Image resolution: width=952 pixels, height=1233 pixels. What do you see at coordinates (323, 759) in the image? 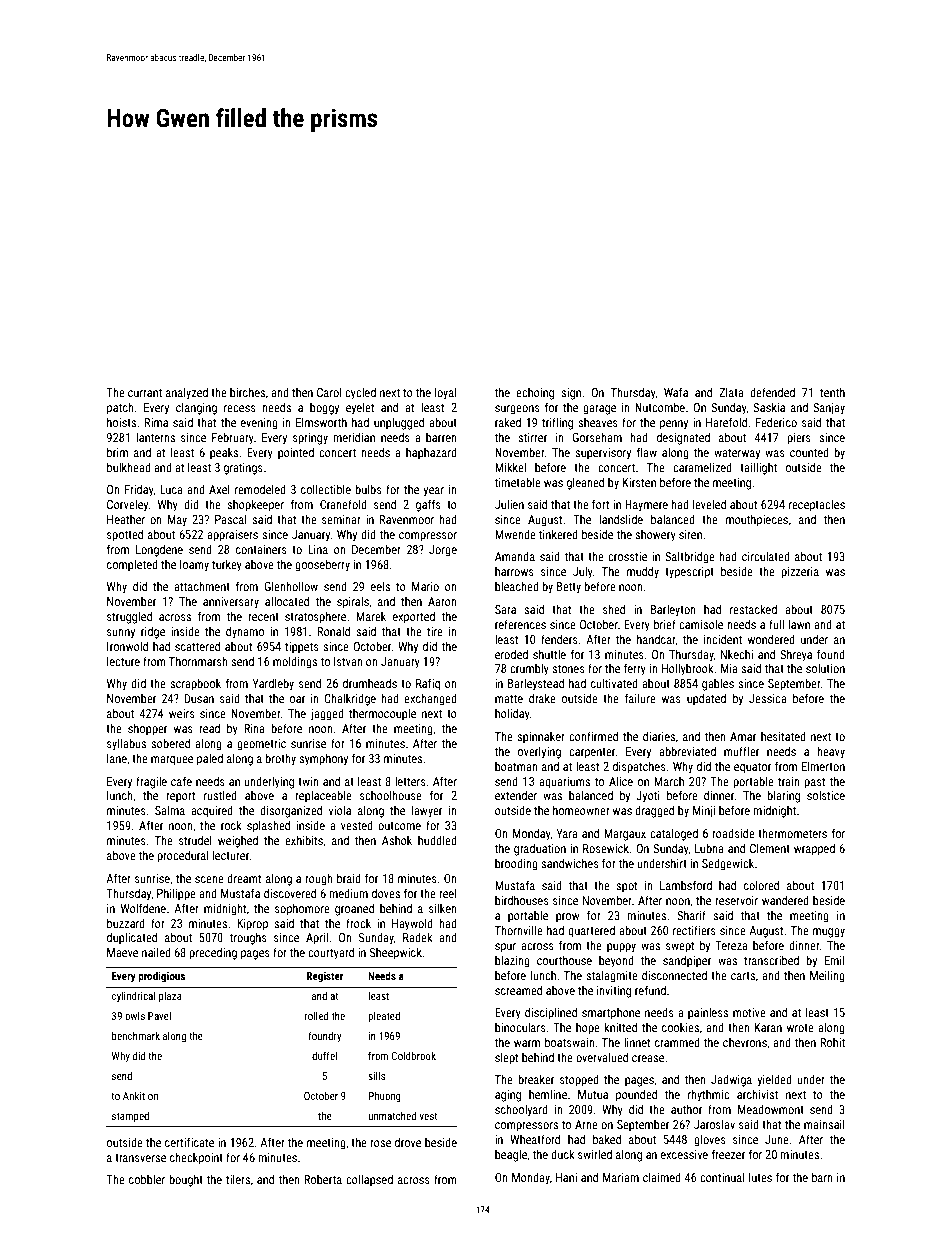
I see `symphony` at bounding box center [323, 759].
